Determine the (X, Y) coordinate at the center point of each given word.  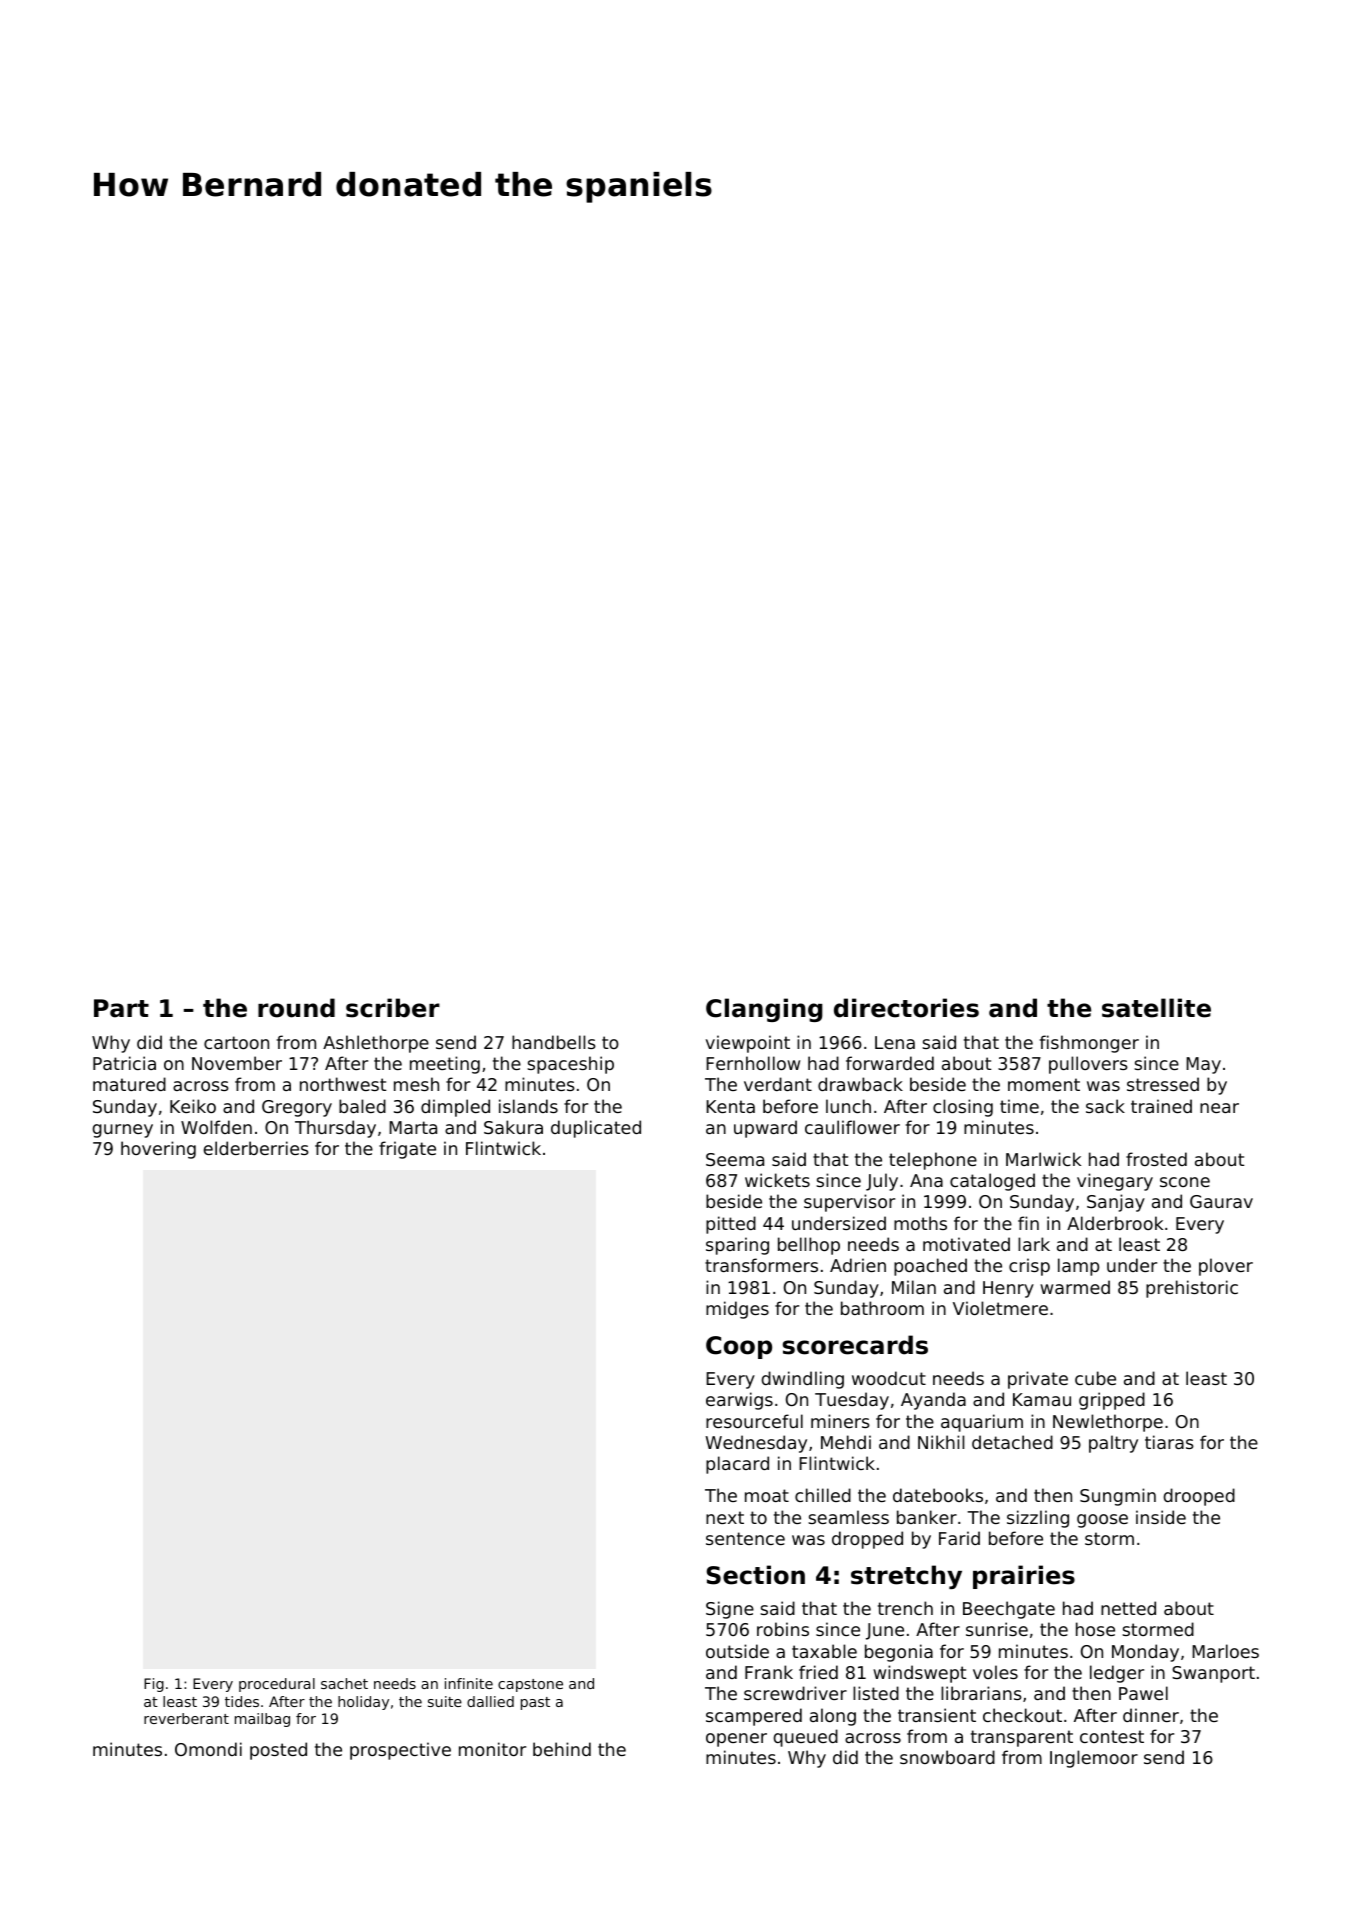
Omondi (208, 1749)
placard (737, 1465)
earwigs (739, 1401)
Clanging (764, 1010)
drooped (1199, 1497)
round (296, 1008)
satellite (1156, 1008)
